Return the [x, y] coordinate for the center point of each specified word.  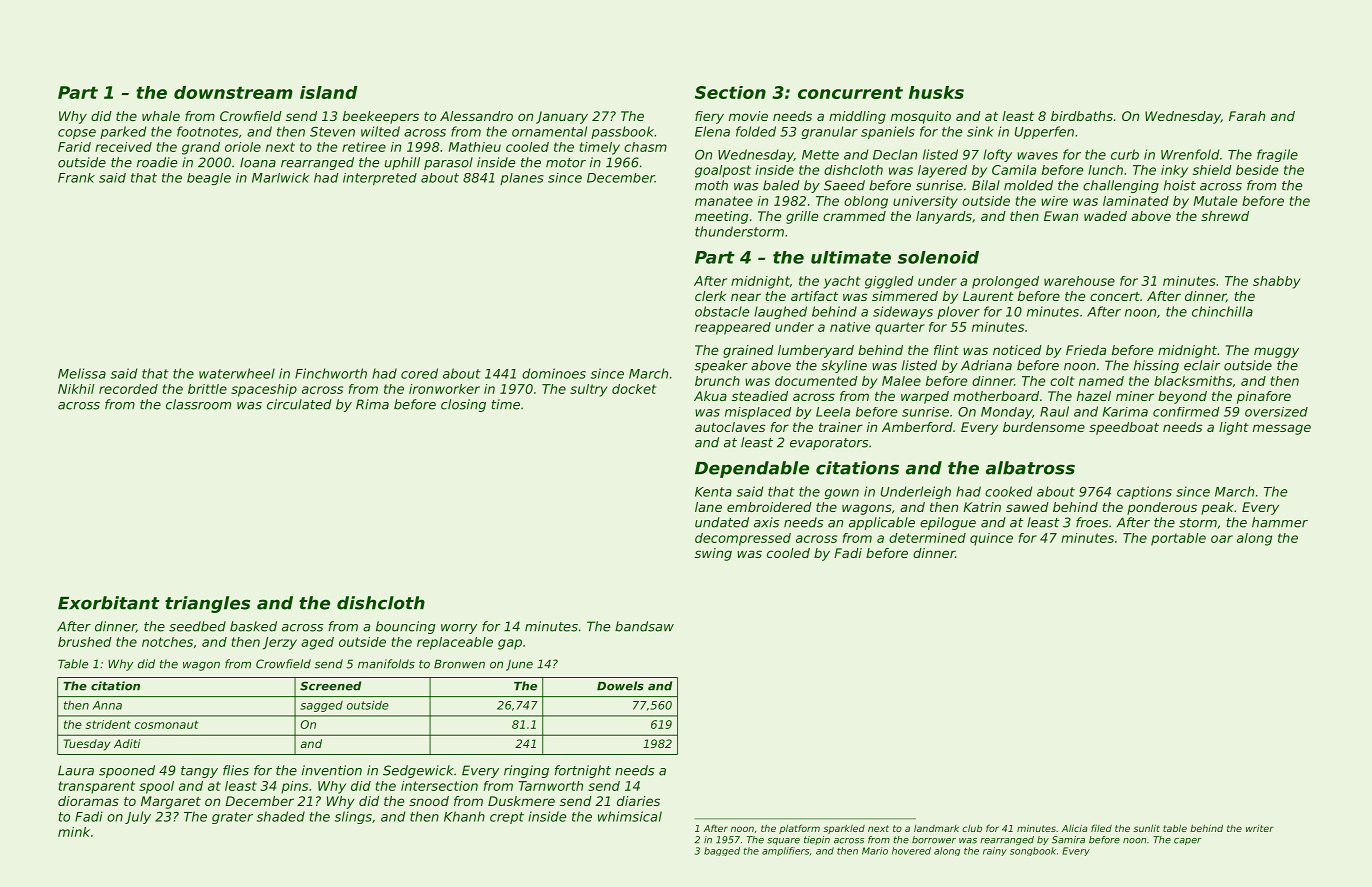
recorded [128, 389]
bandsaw [644, 626]
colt [1062, 381]
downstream [233, 92]
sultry [588, 390]
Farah [1247, 116]
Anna [107, 705]
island [329, 92]
